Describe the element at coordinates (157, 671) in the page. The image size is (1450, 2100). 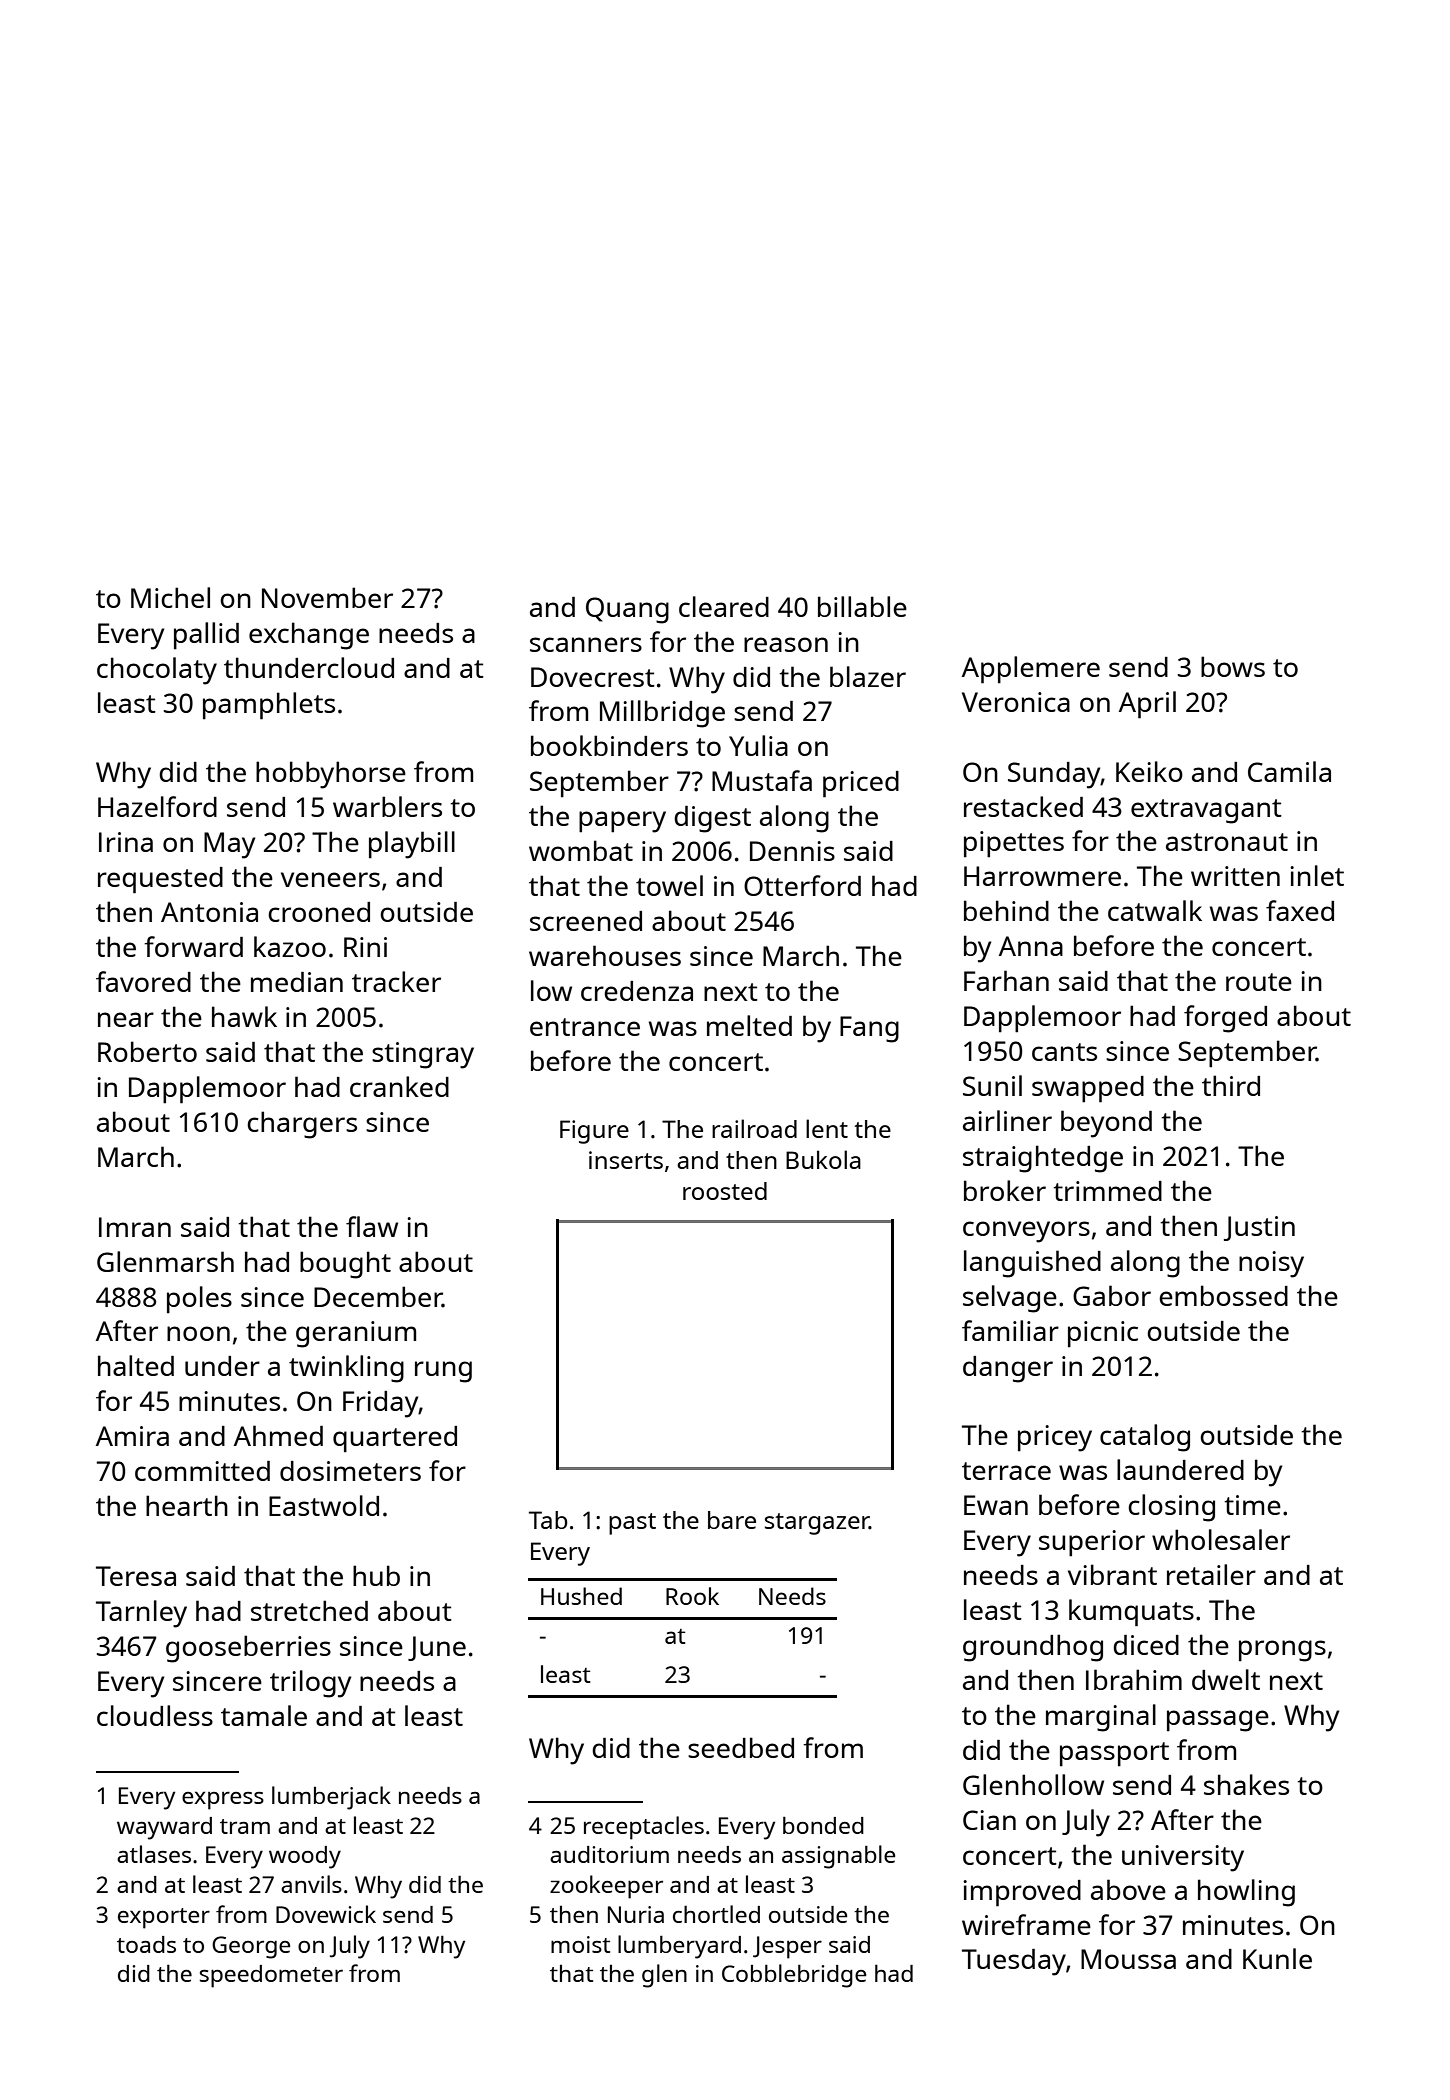
I see `chocolaty` at that location.
